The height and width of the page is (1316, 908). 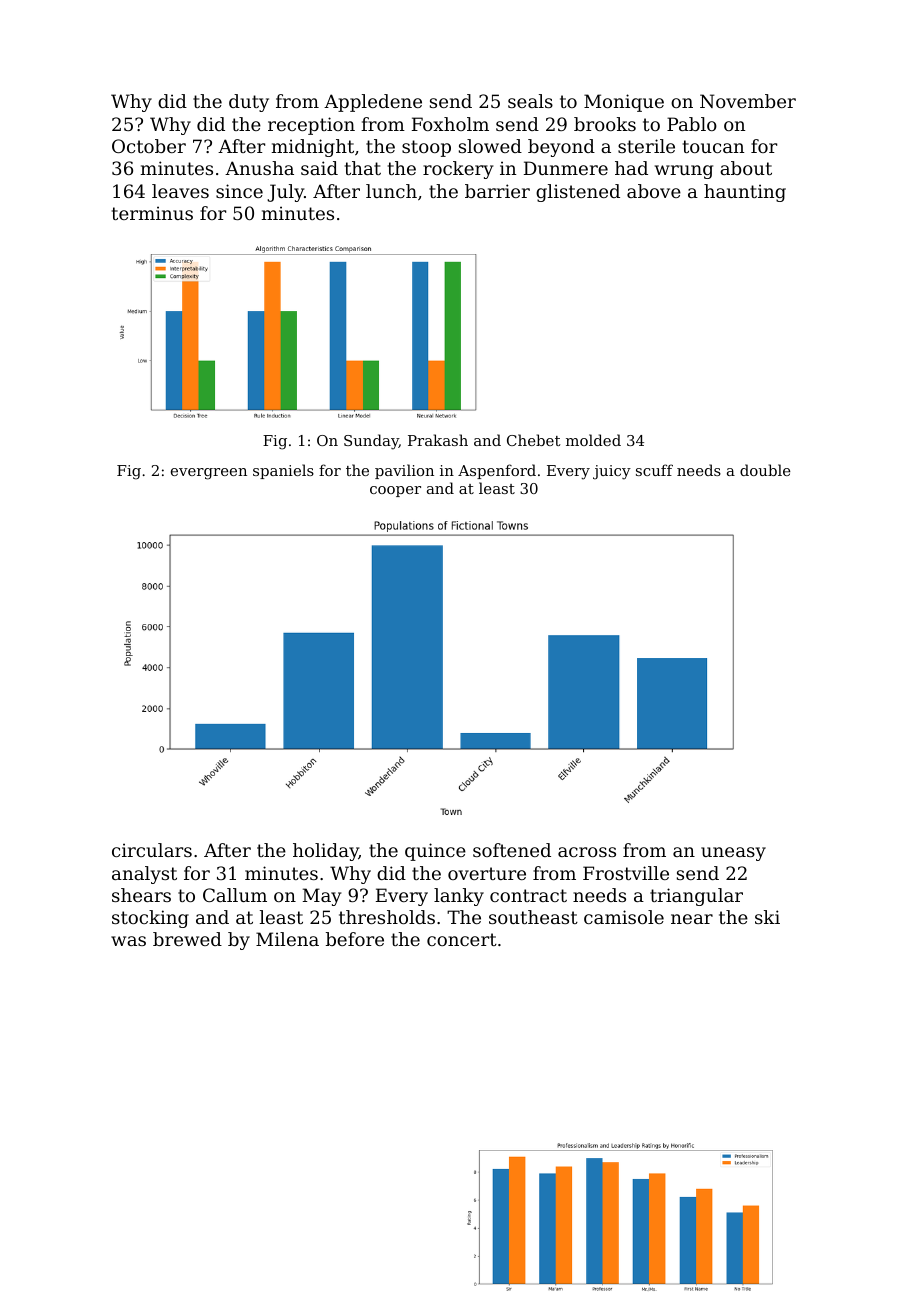 I want to click on duty, so click(x=249, y=103).
